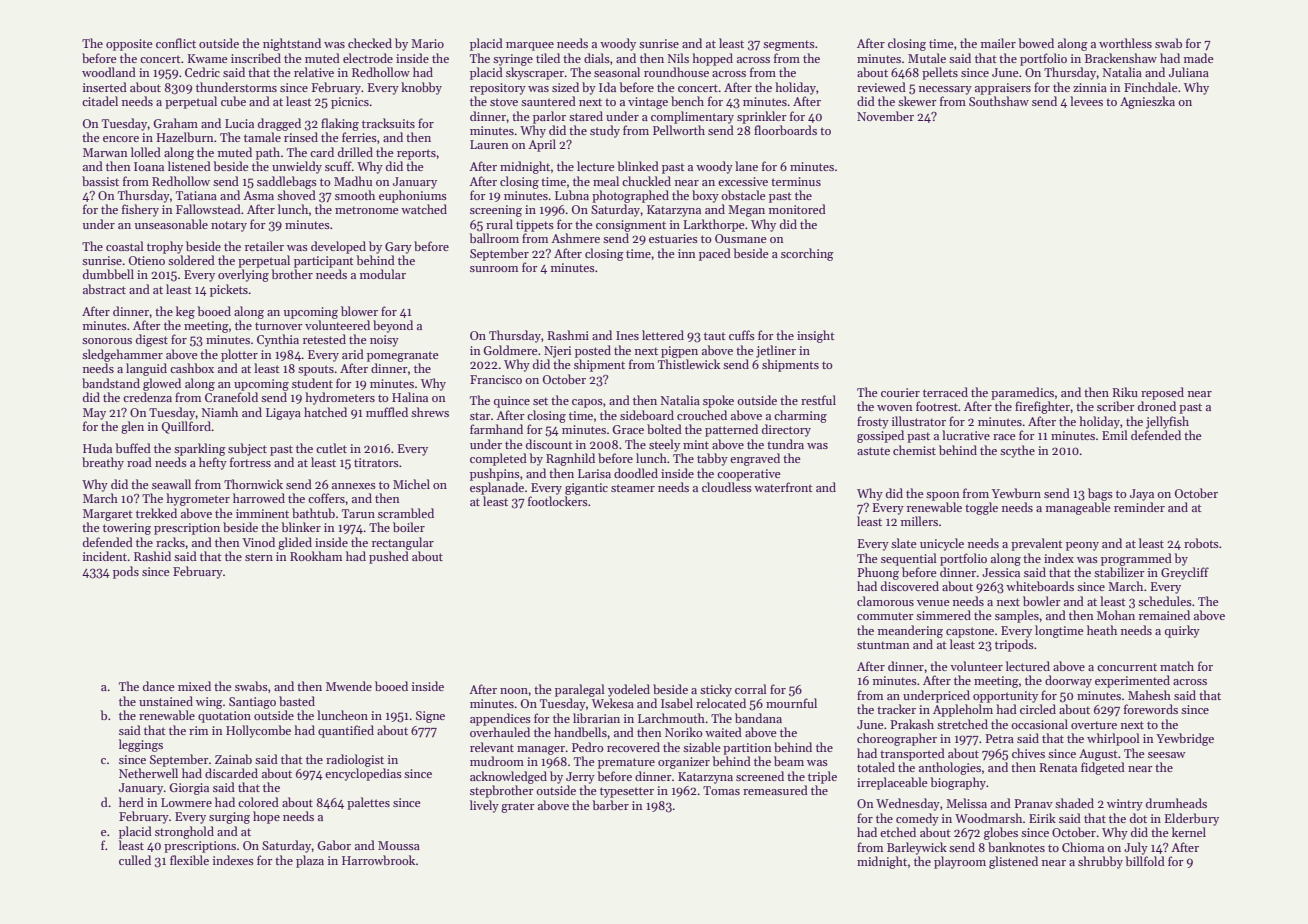 Image resolution: width=1308 pixels, height=924 pixels. I want to click on spouts, so click(316, 370).
